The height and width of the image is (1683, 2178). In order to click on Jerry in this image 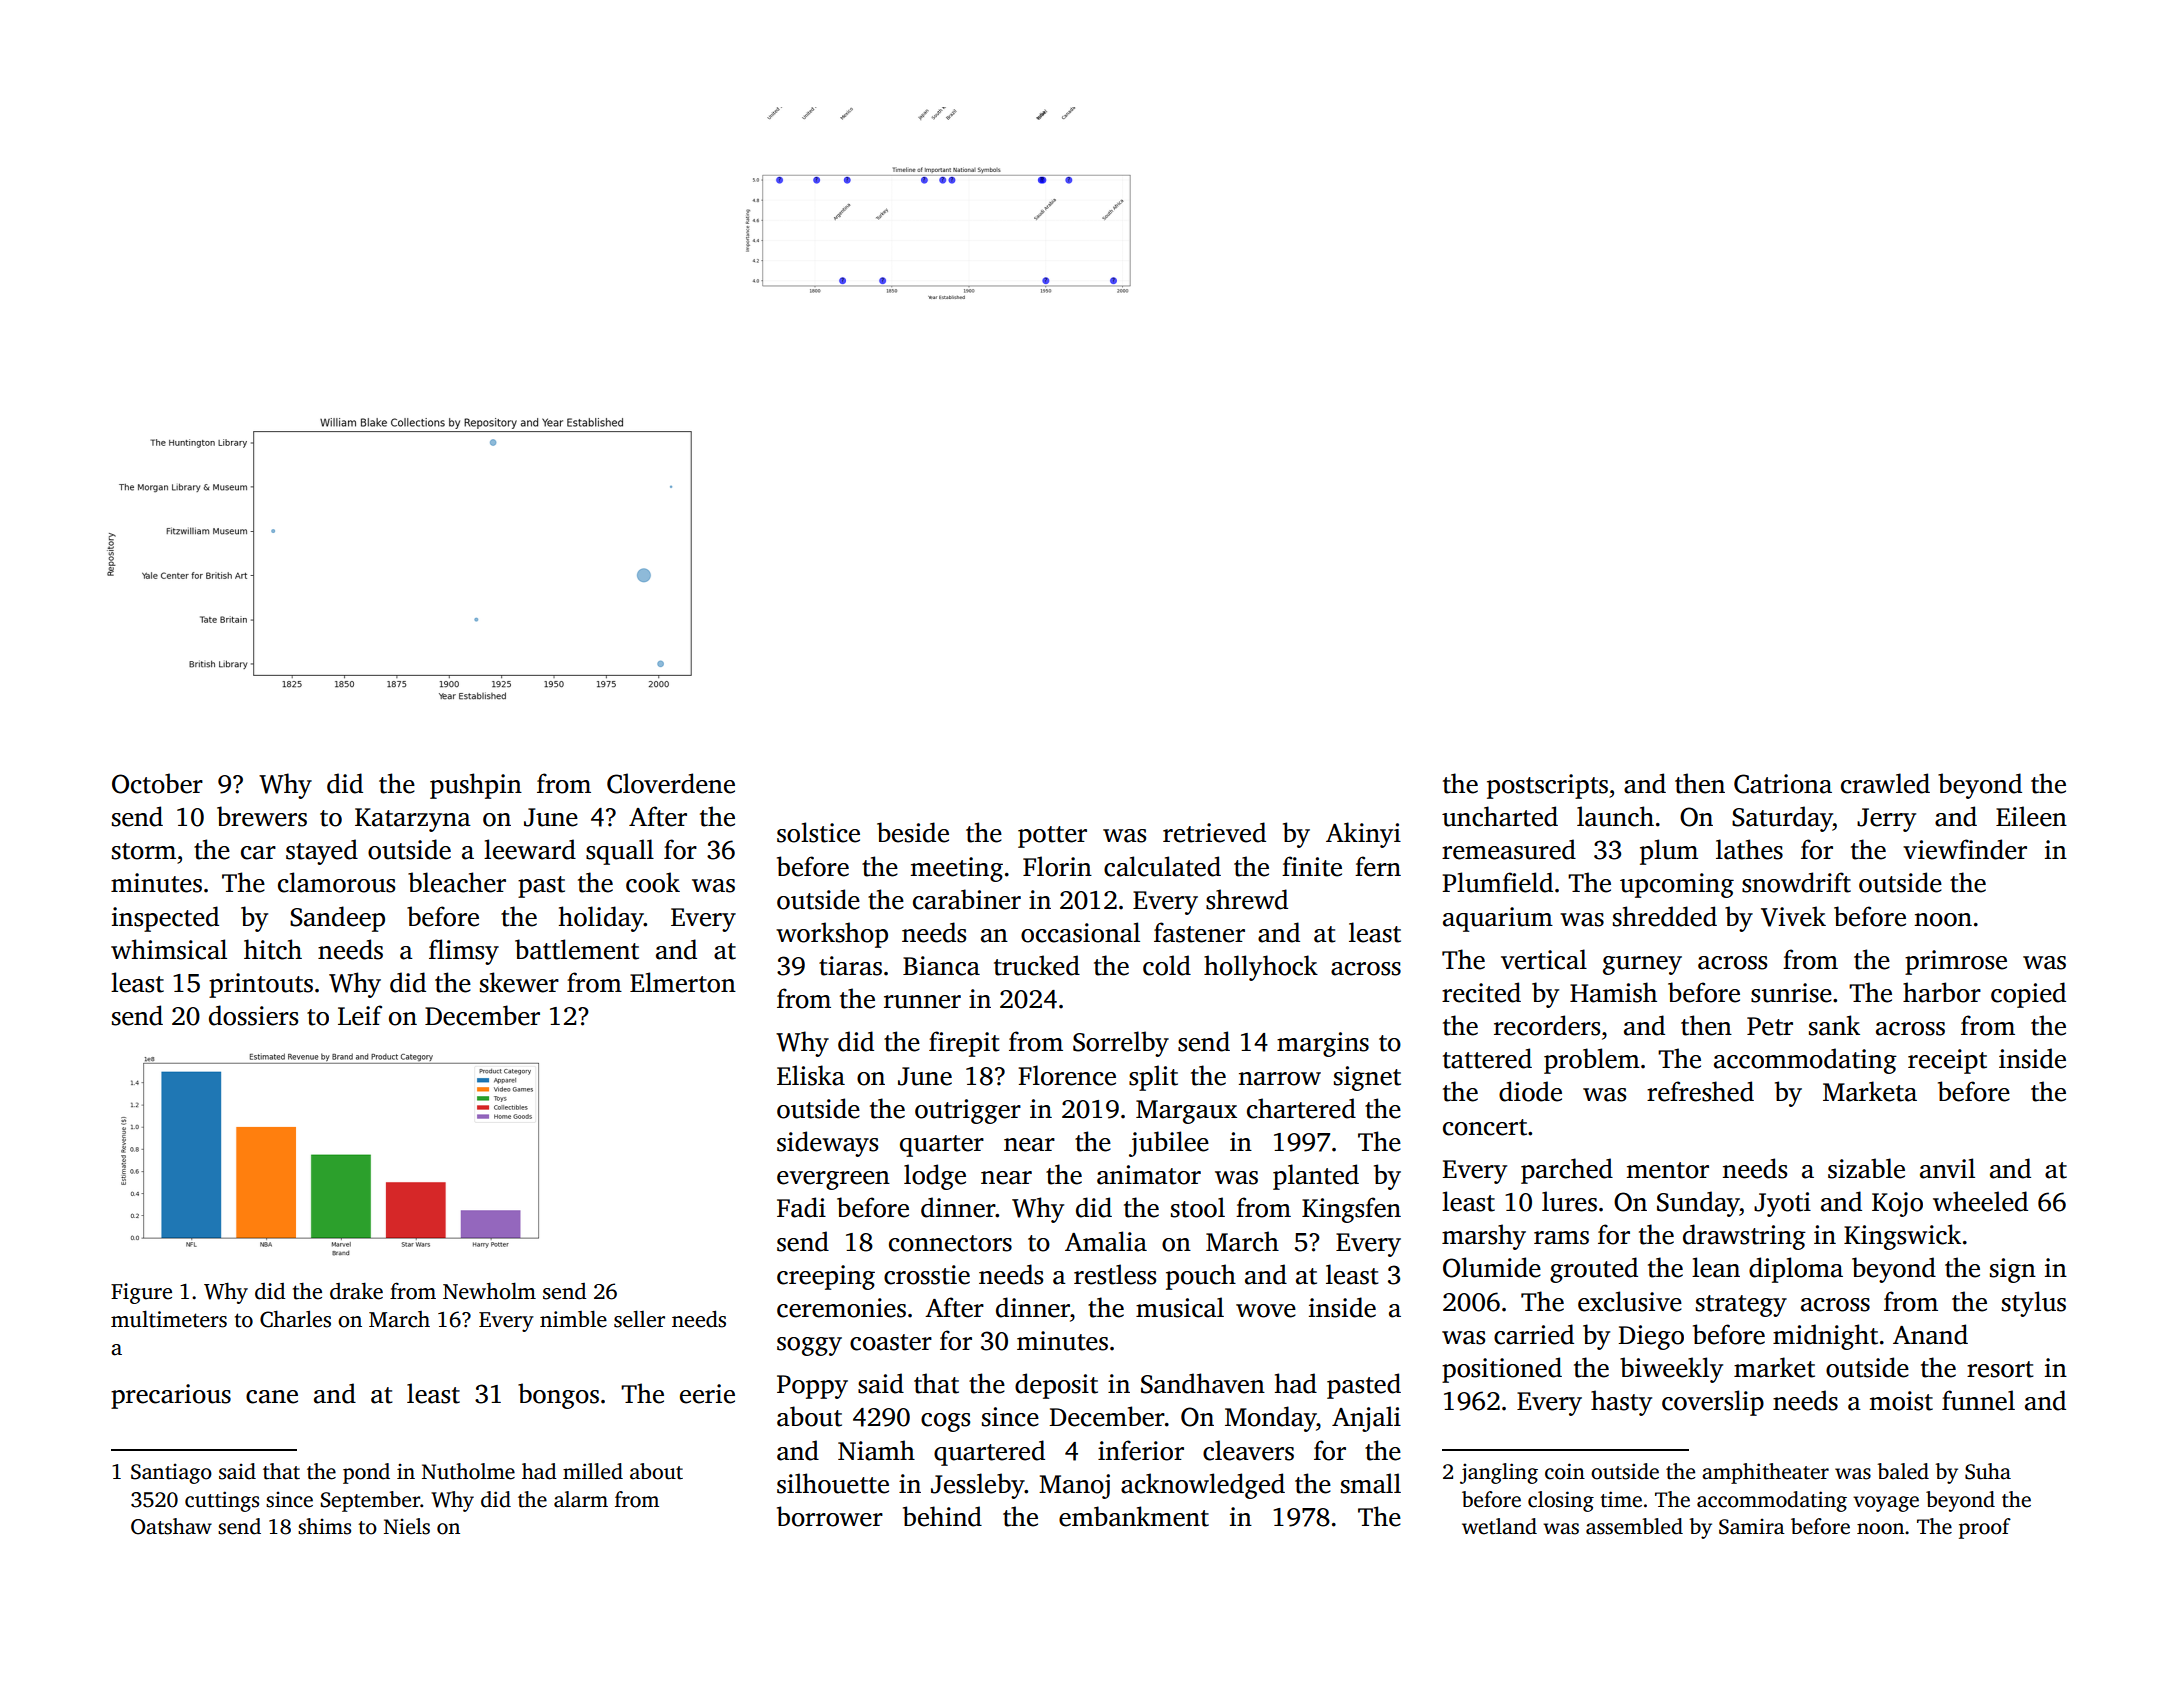, I will do `click(1886, 820)`.
